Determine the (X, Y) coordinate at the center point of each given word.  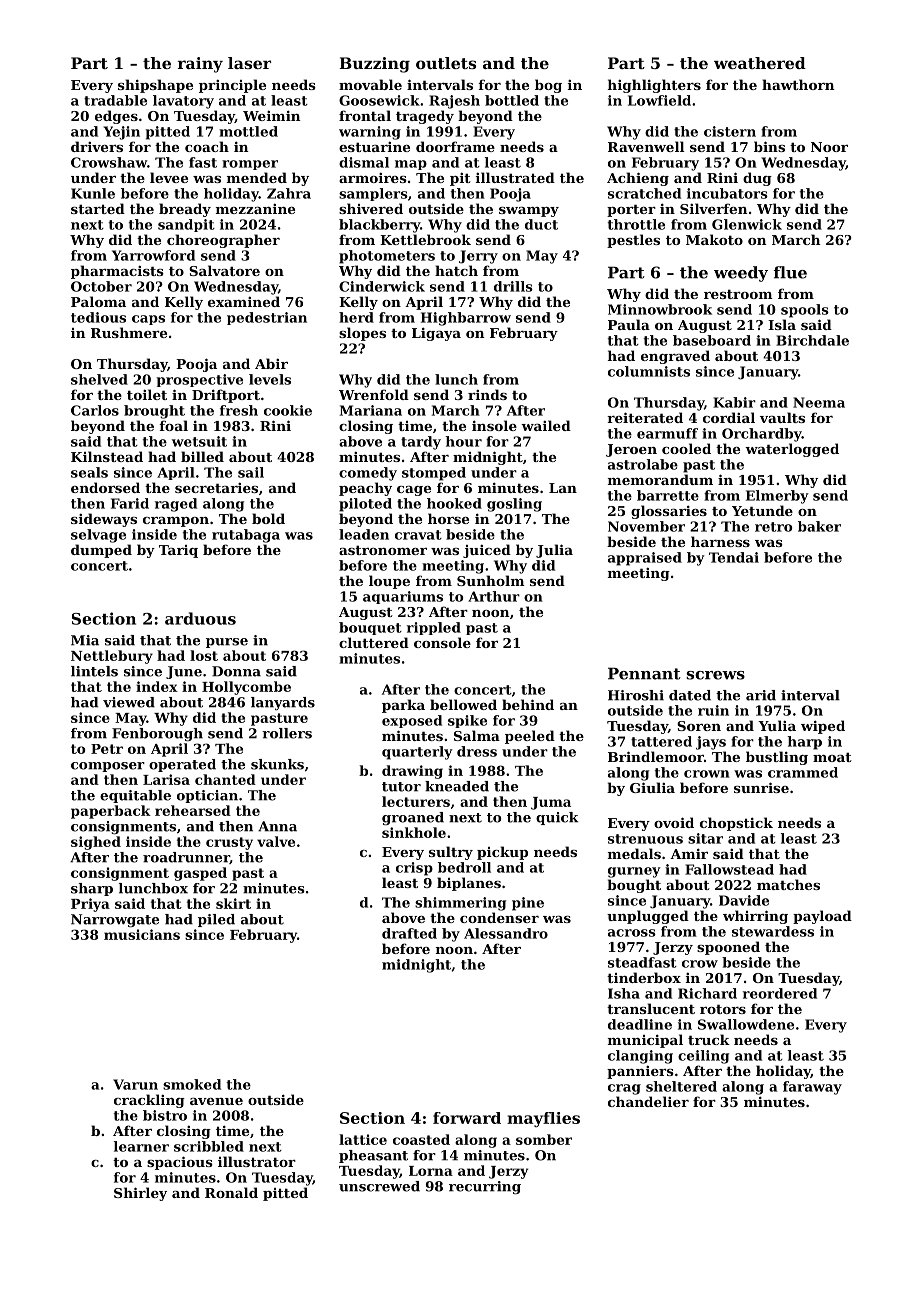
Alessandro (506, 933)
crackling (149, 1101)
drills (513, 286)
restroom (738, 294)
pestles (633, 241)
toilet (147, 394)
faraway (812, 1088)
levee (169, 177)
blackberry (379, 226)
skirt (233, 903)
